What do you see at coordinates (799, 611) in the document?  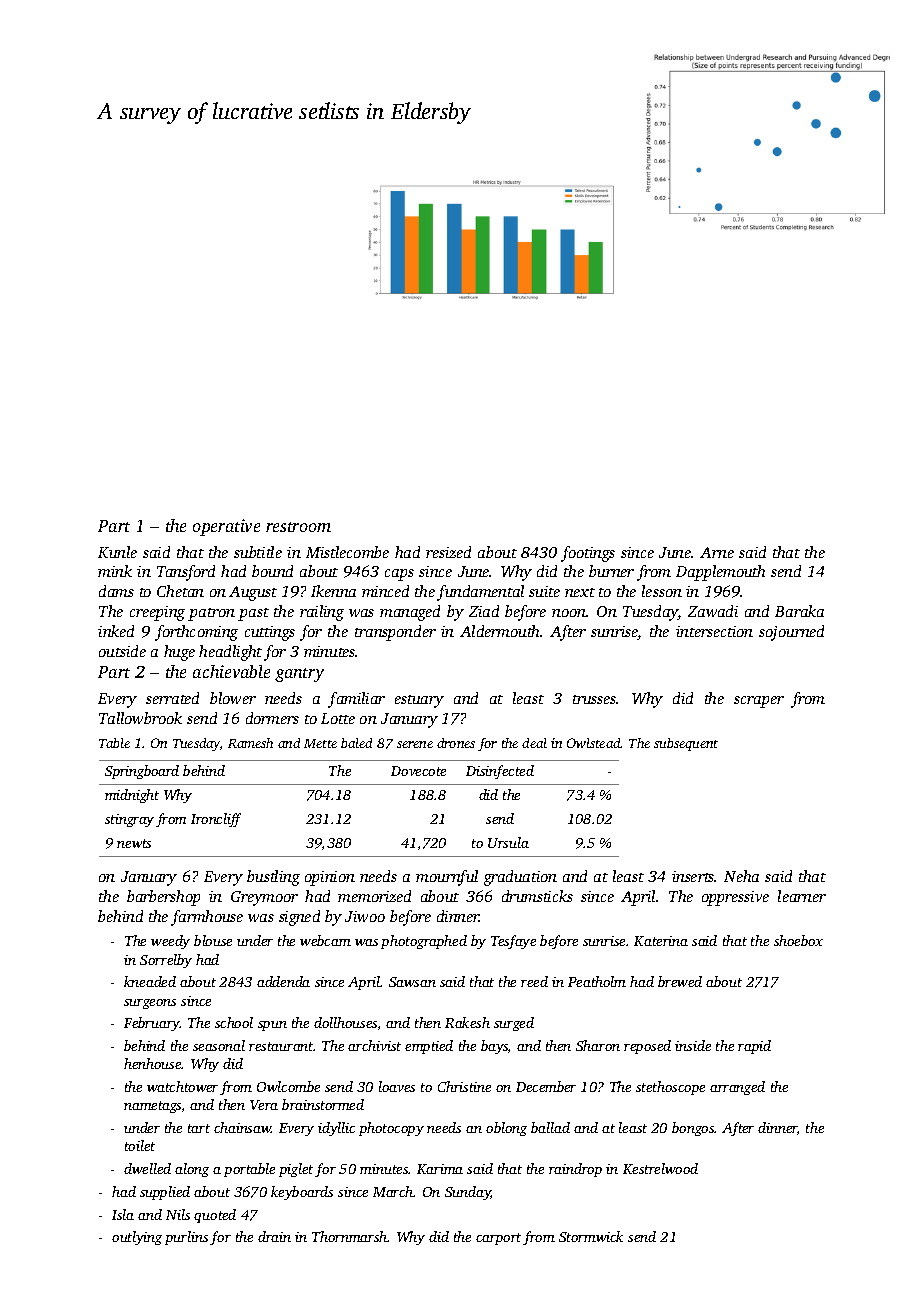 I see `Baraka` at bounding box center [799, 611].
